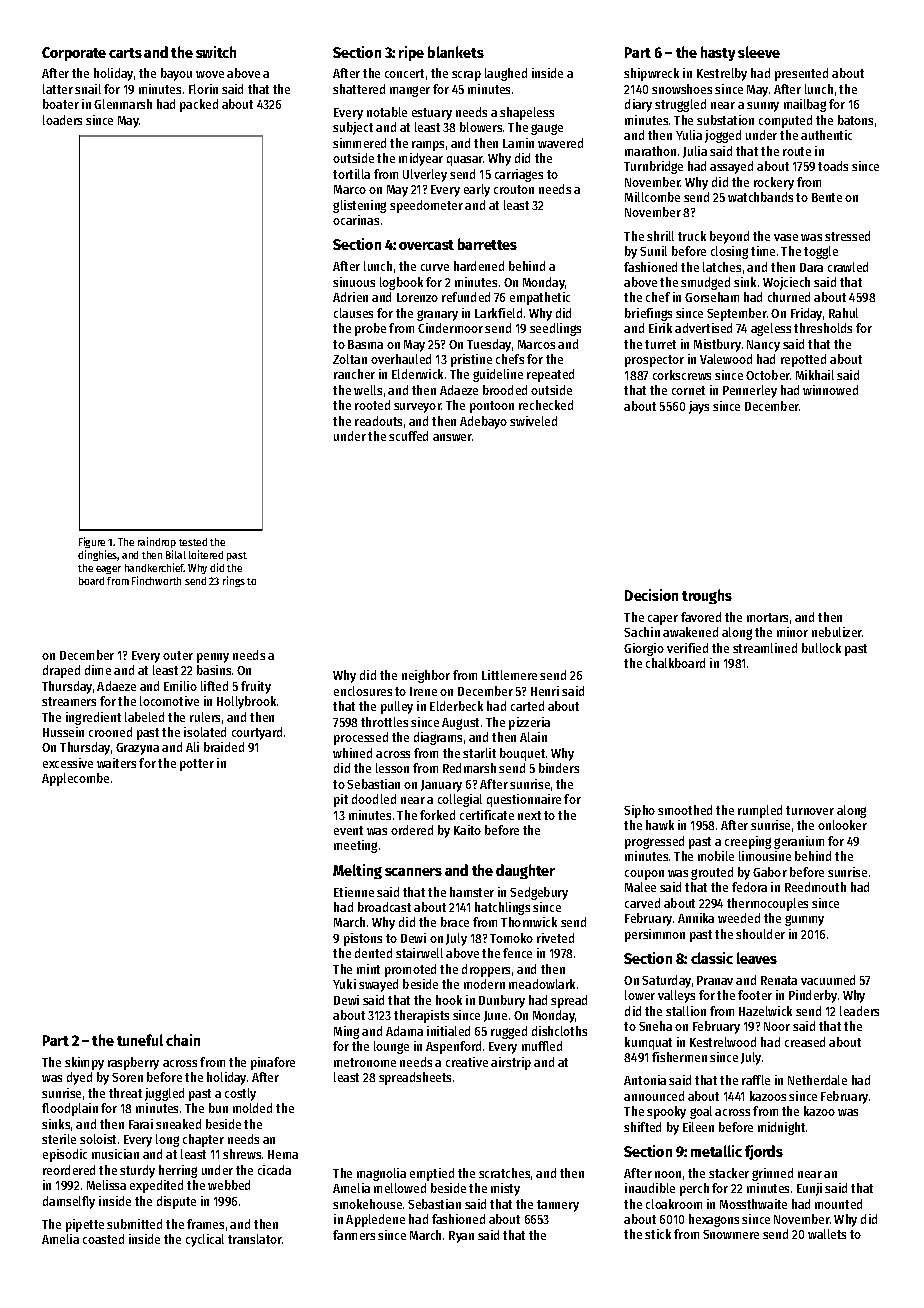 The image size is (924, 1308). Describe the element at coordinates (103, 1239) in the screenshot. I see `coasted` at that location.
